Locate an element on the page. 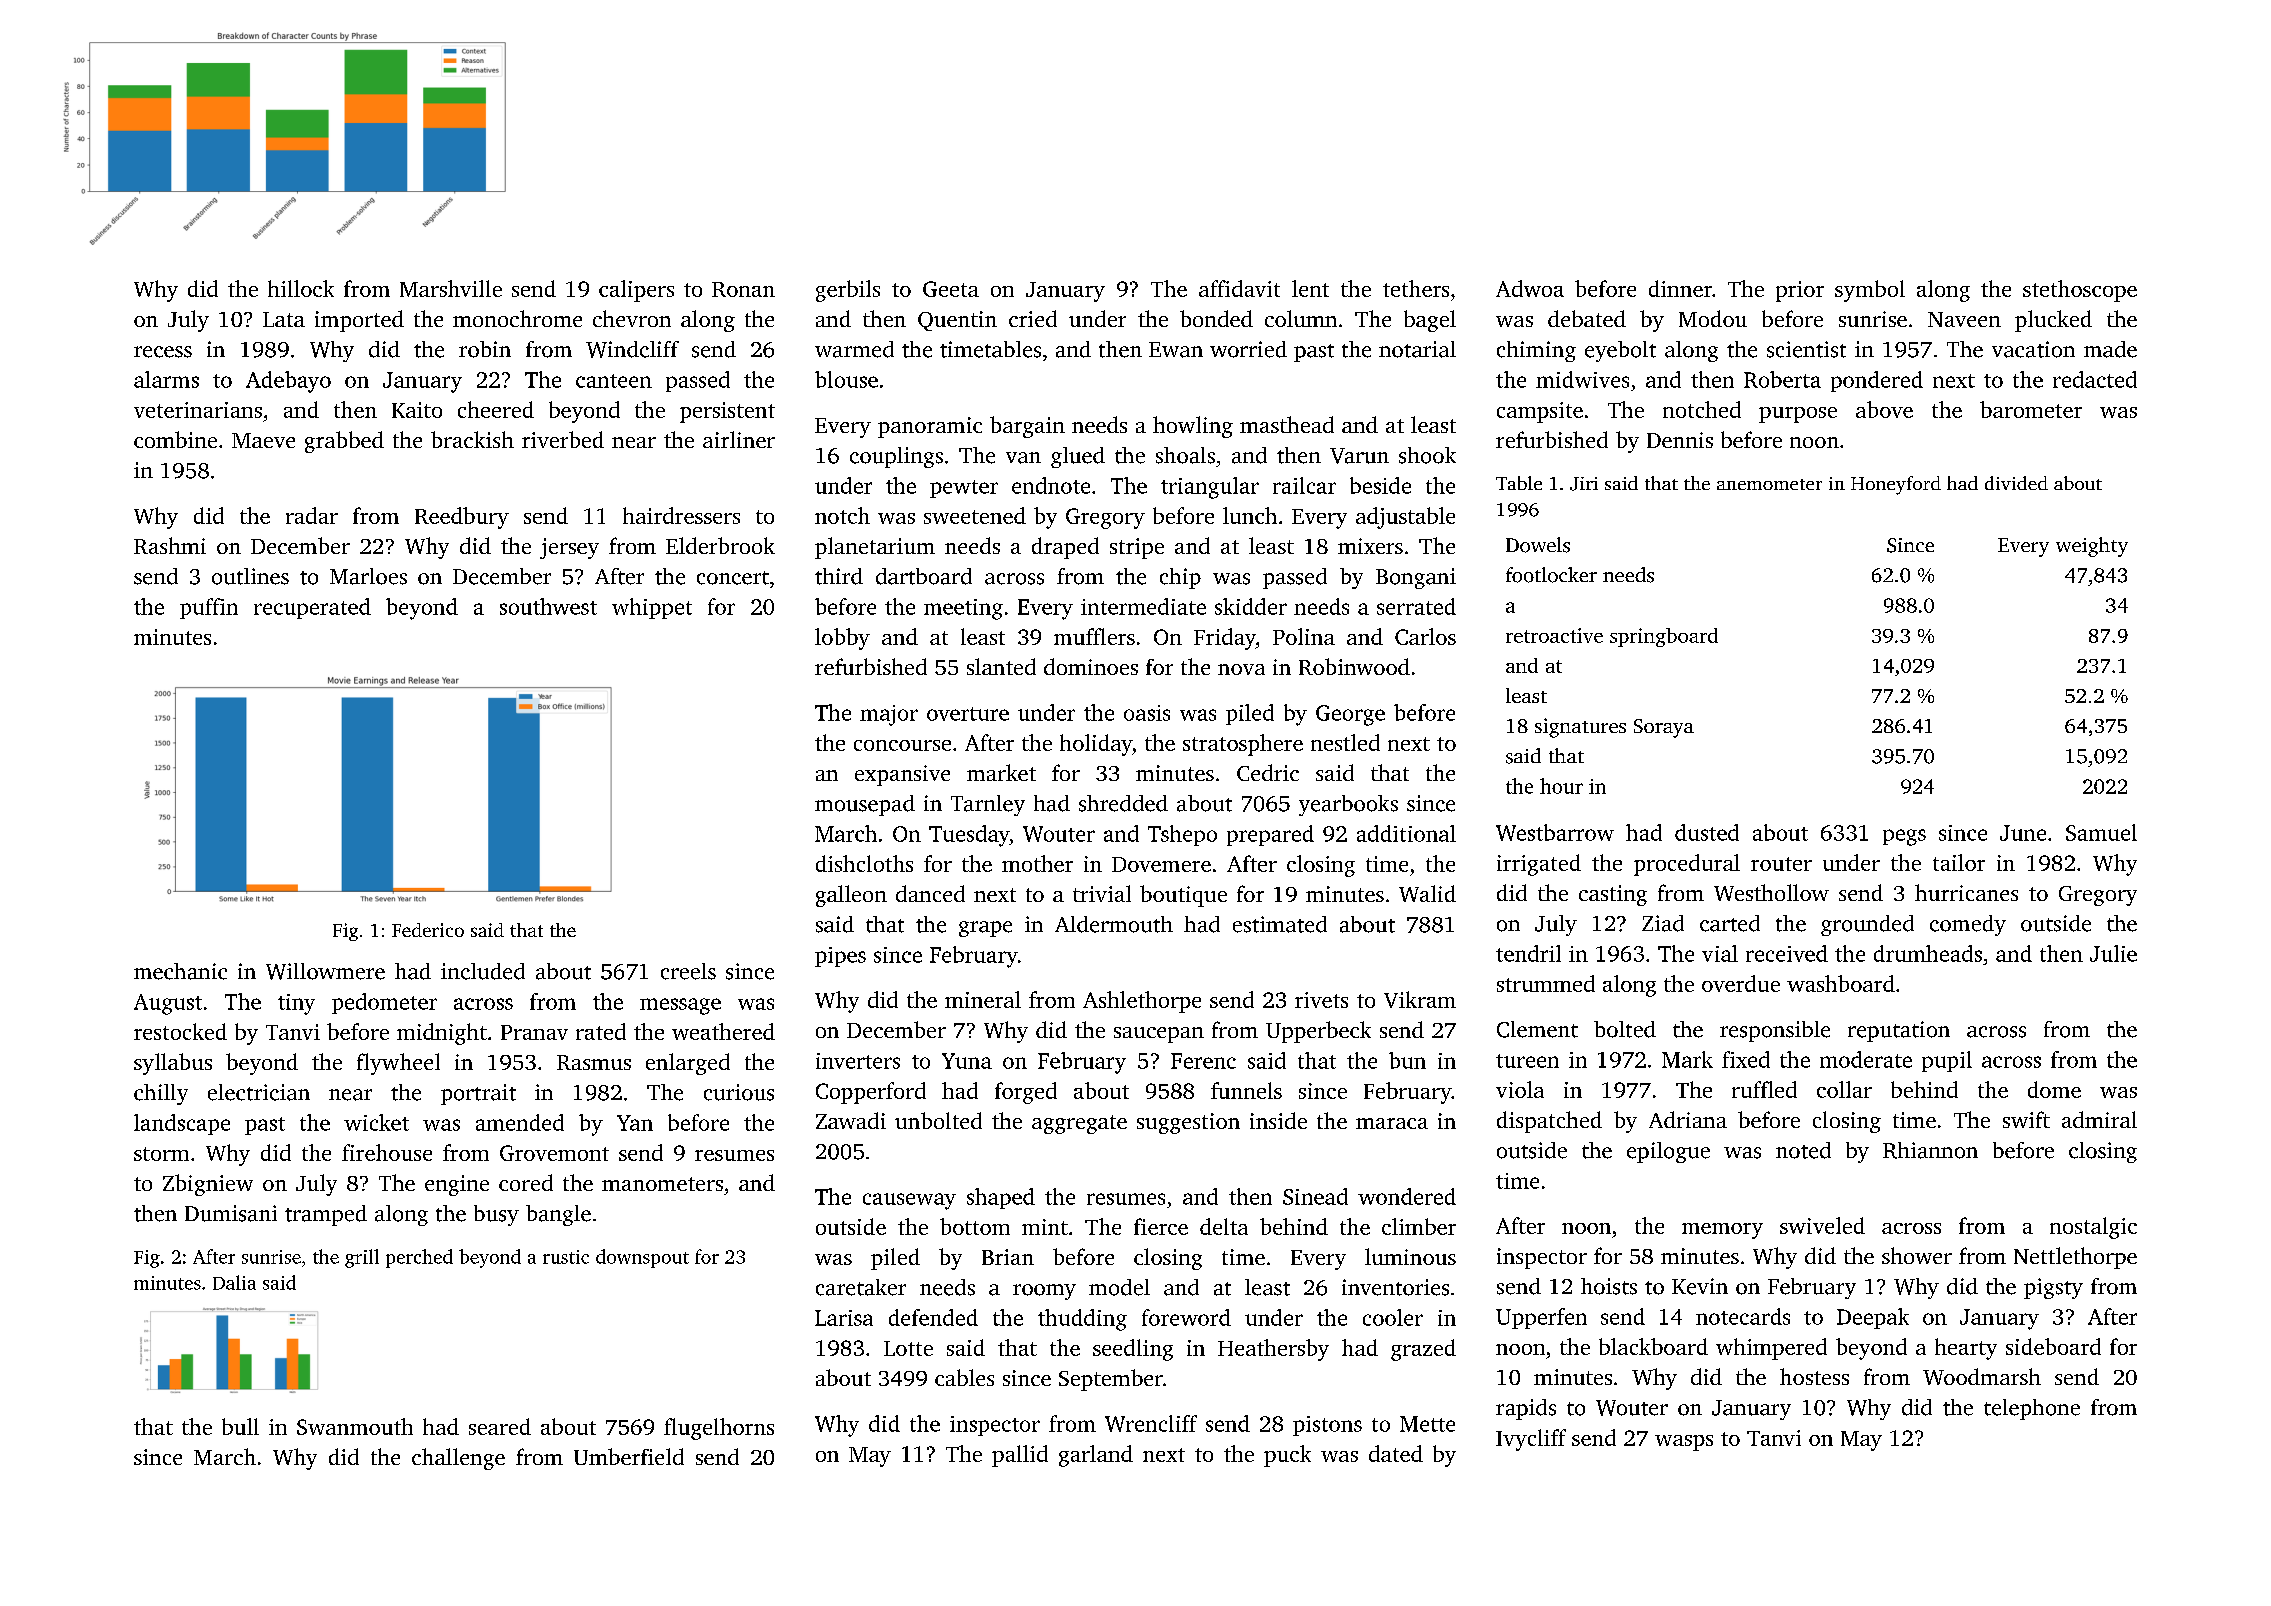  overdue is located at coordinates (1741, 983).
